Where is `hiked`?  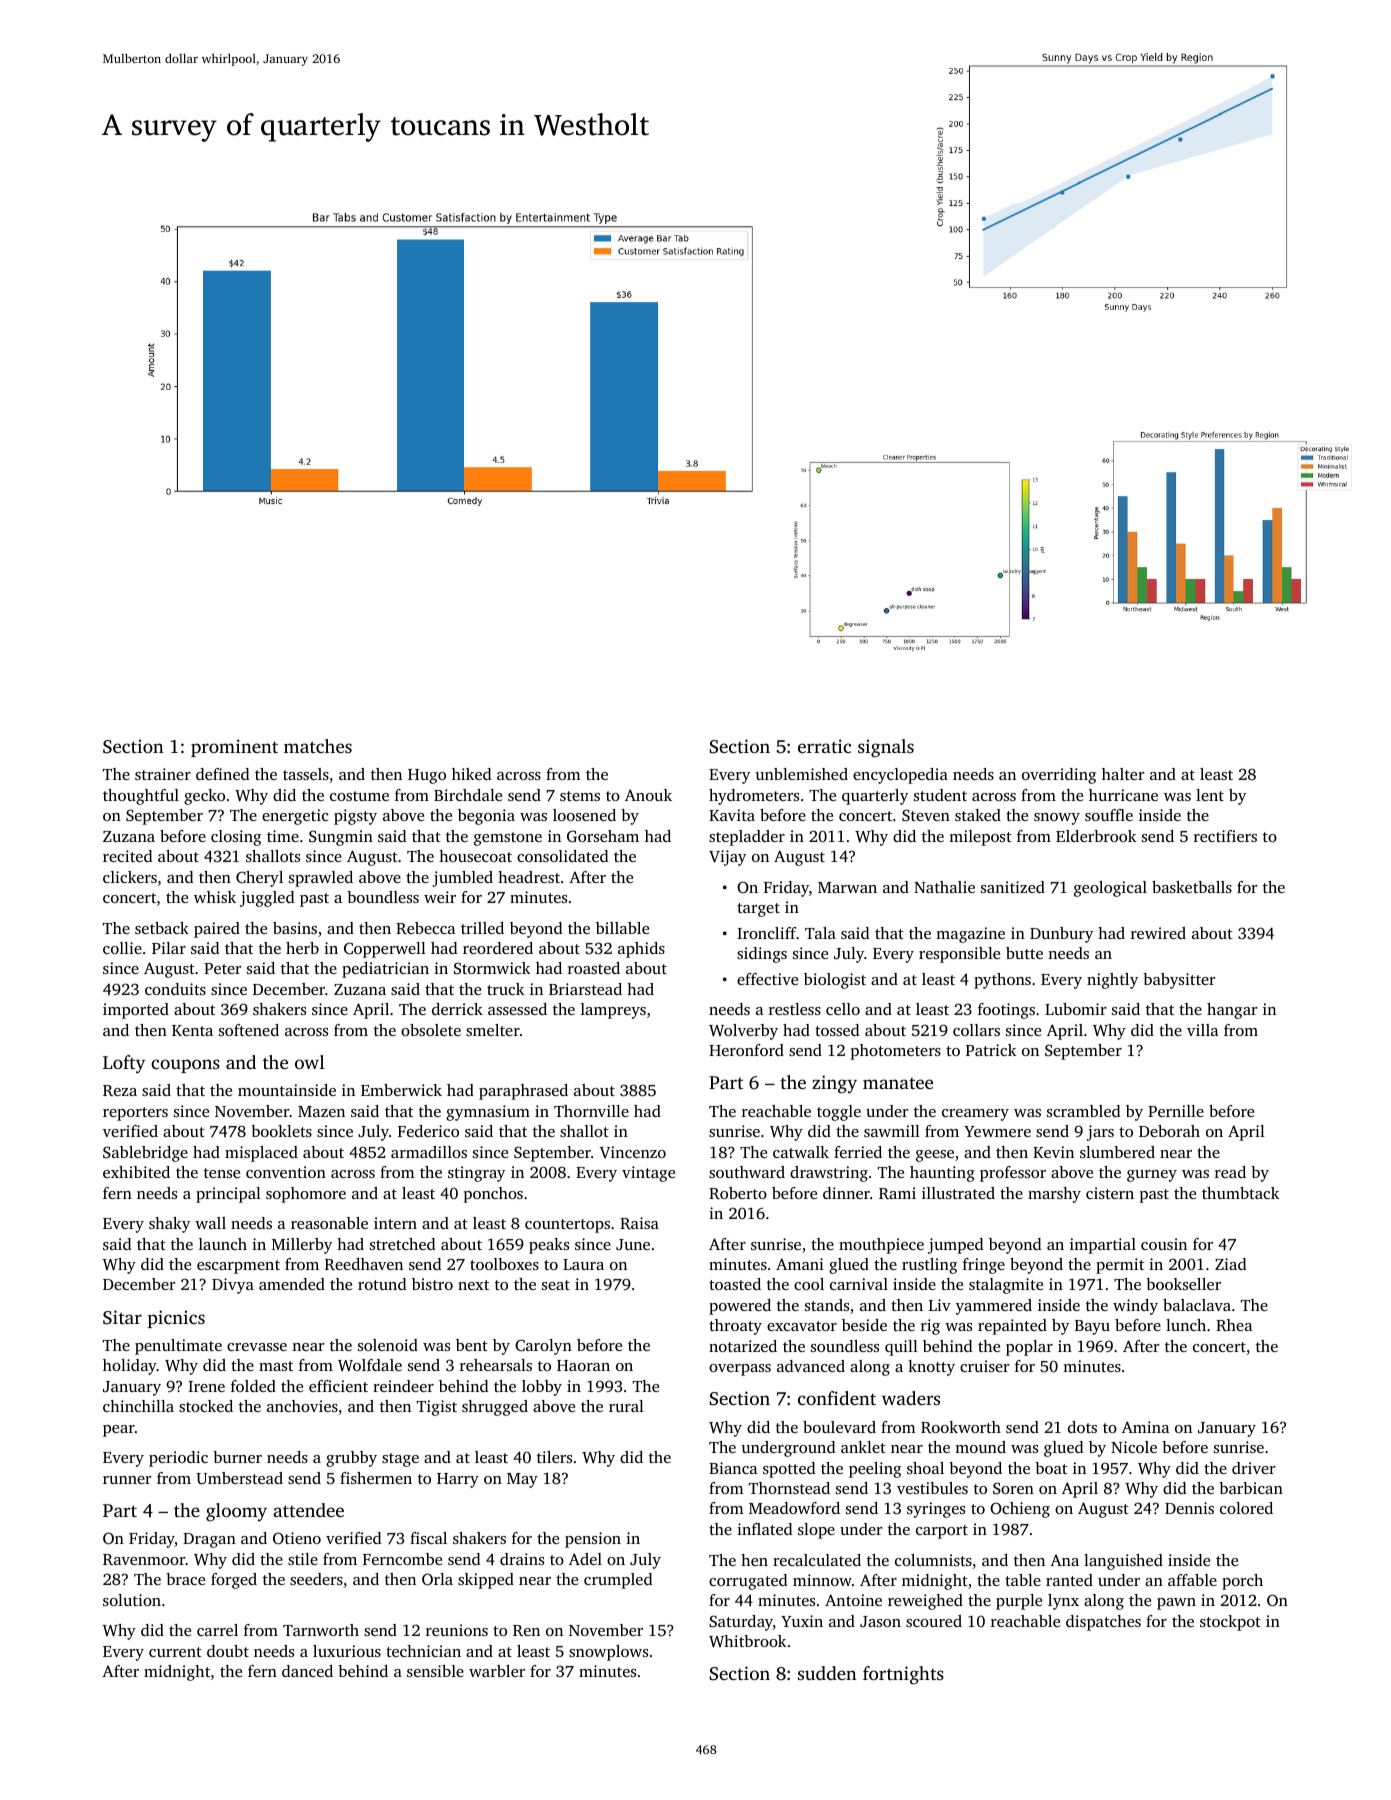 hiked is located at coordinates (471, 774).
